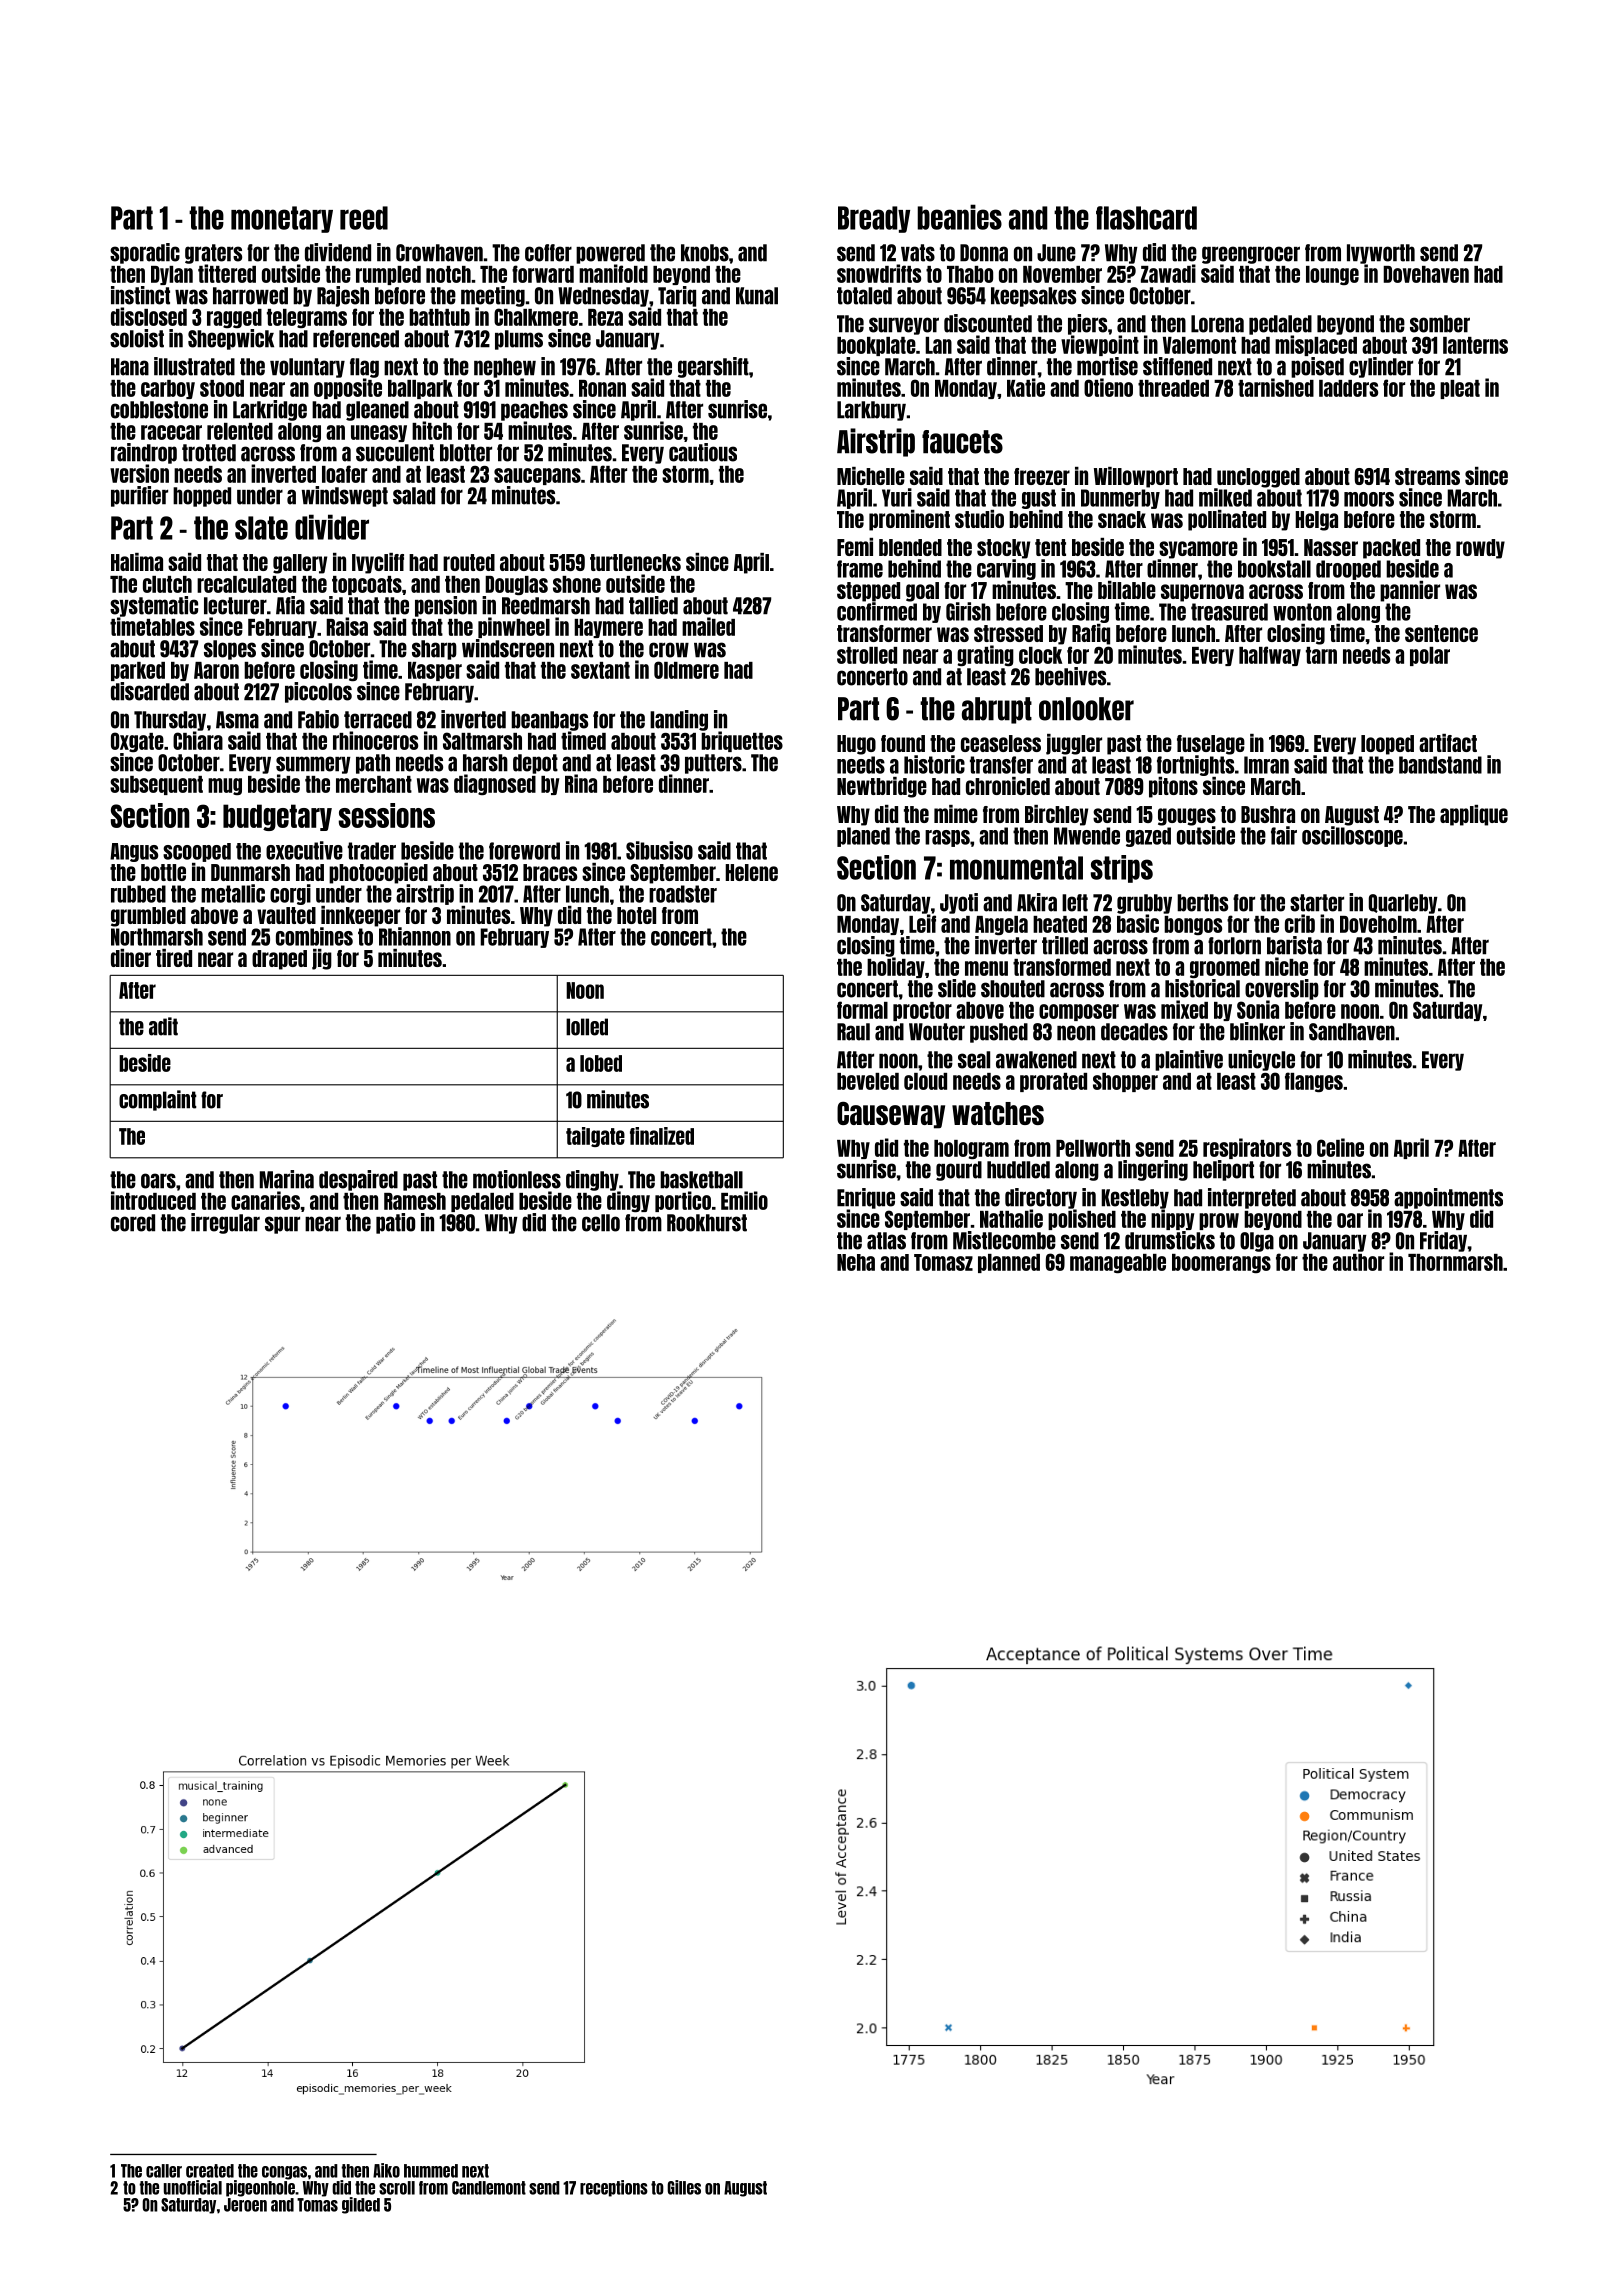 Image resolution: width=1620 pixels, height=2292 pixels. What do you see at coordinates (684, 2187) in the screenshot?
I see `Gilles` at bounding box center [684, 2187].
